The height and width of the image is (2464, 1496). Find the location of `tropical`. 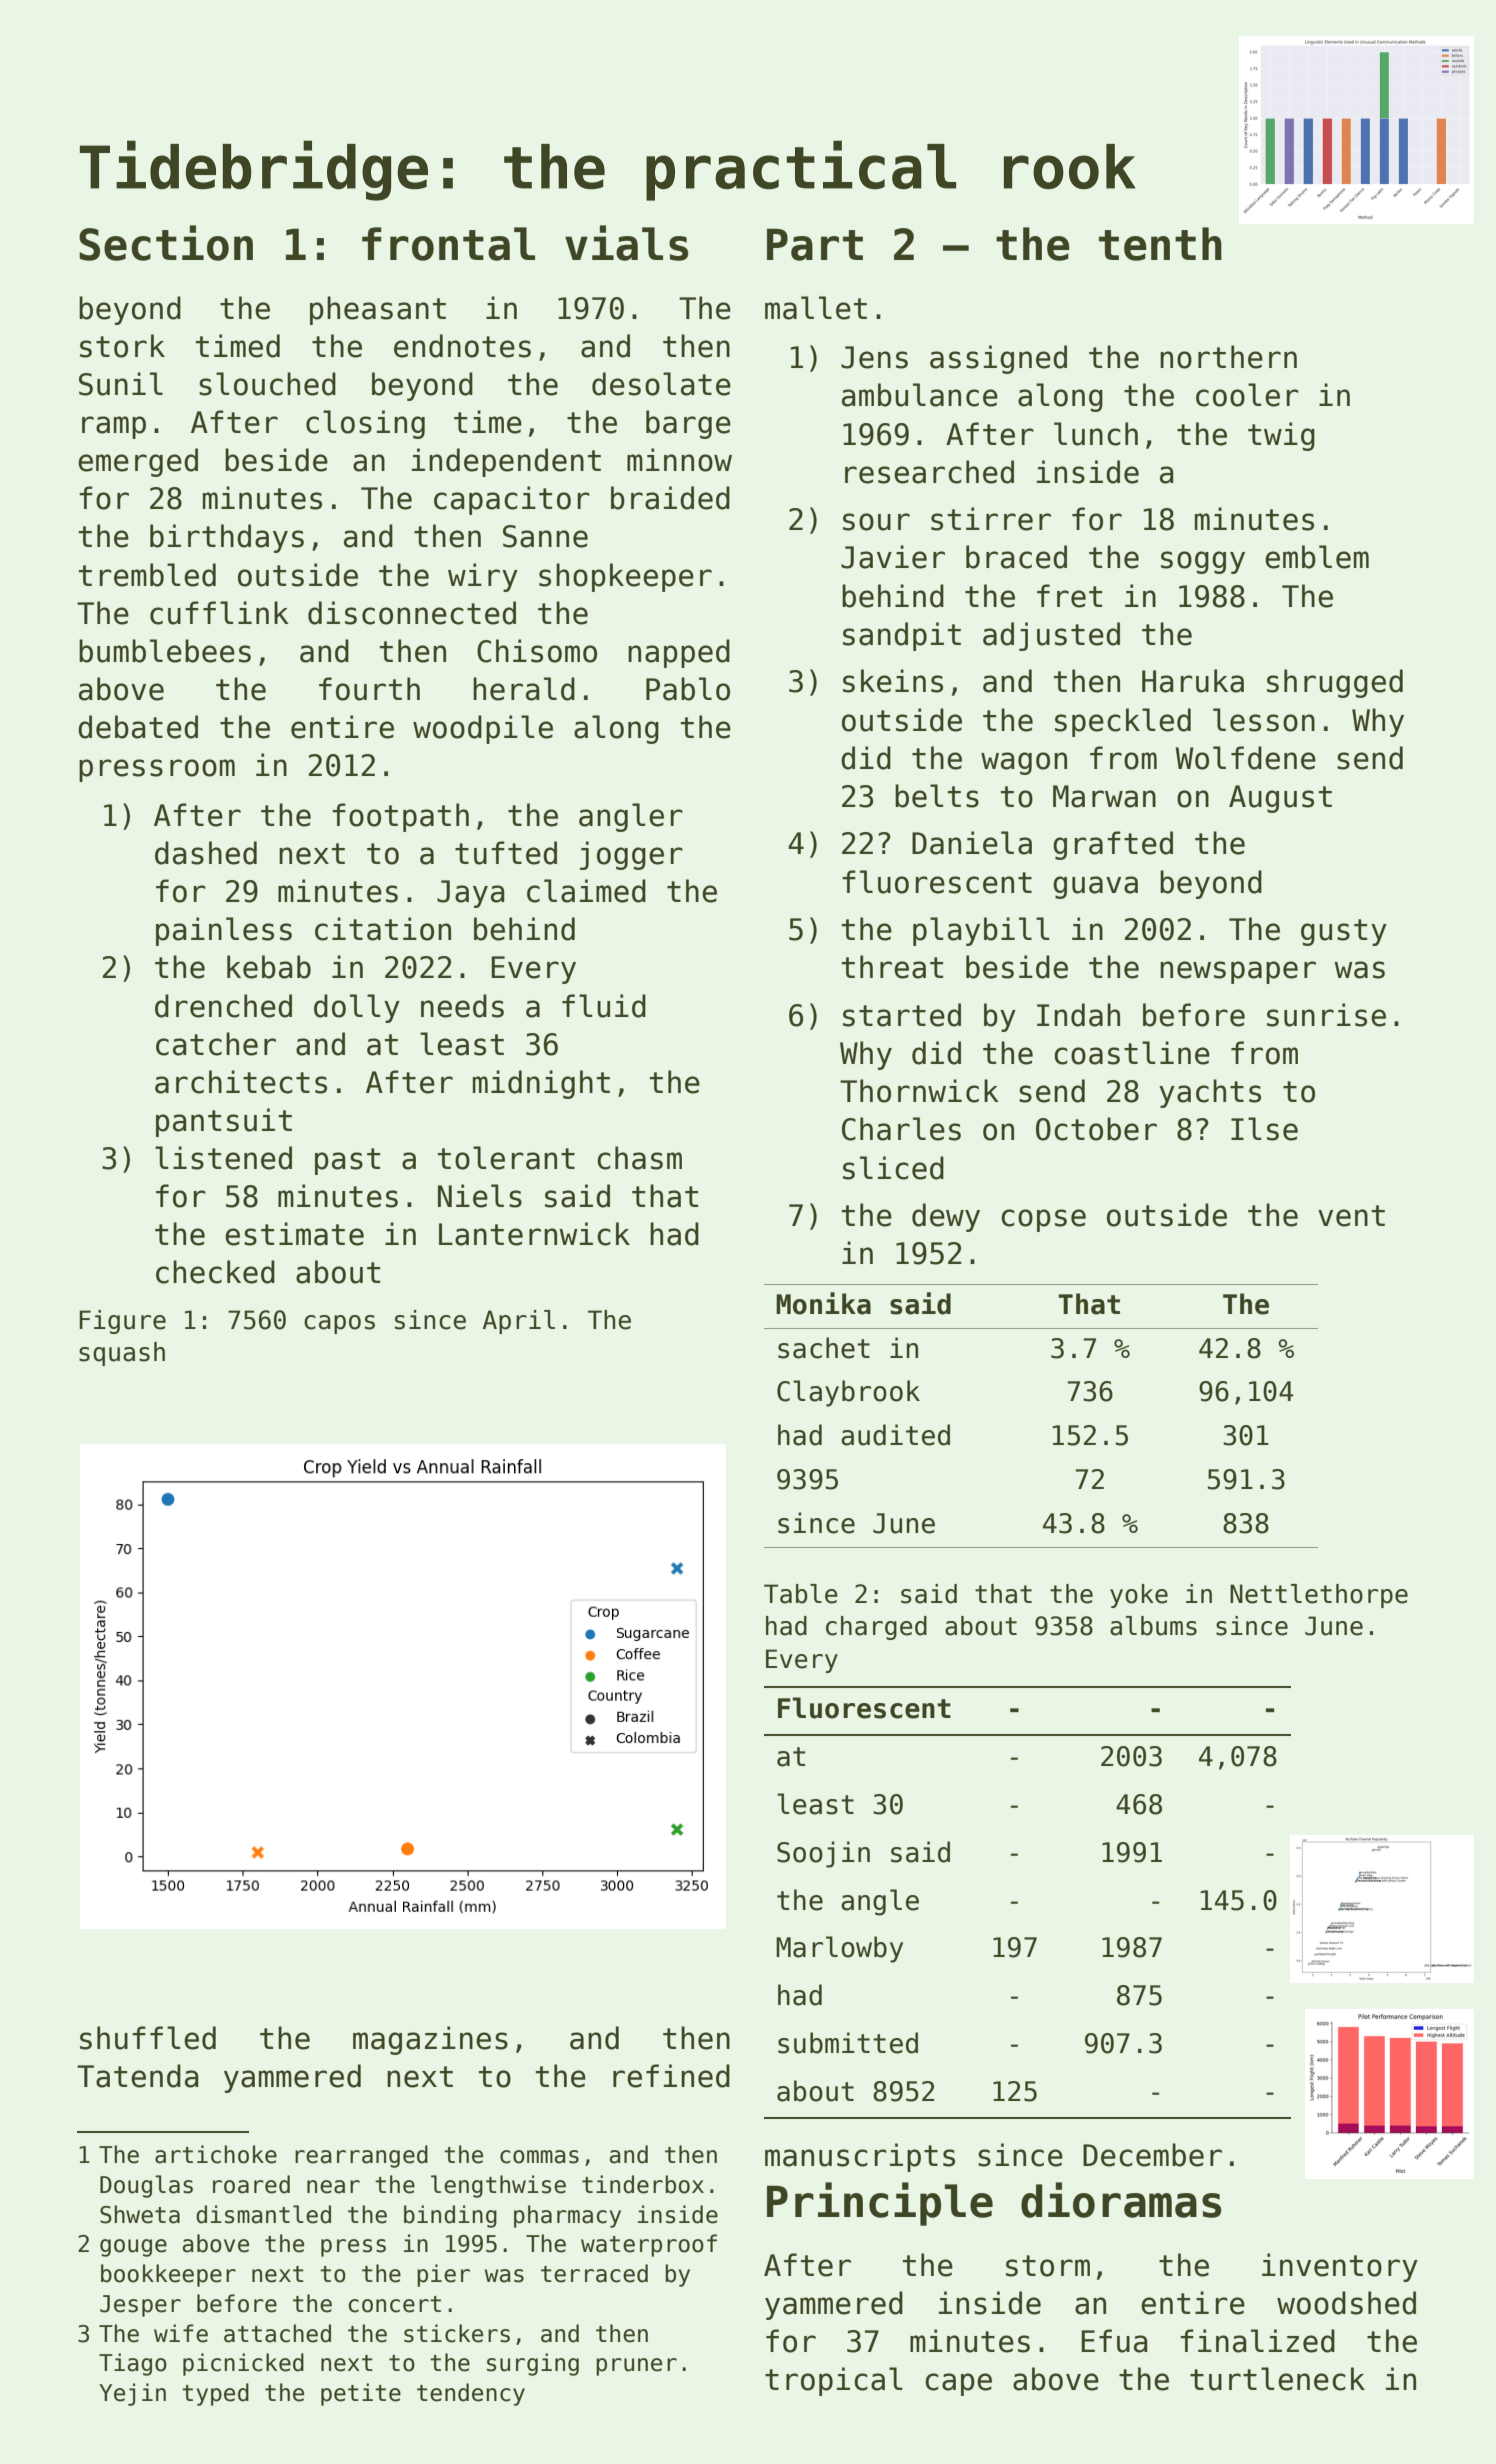

tropical is located at coordinates (833, 2381).
